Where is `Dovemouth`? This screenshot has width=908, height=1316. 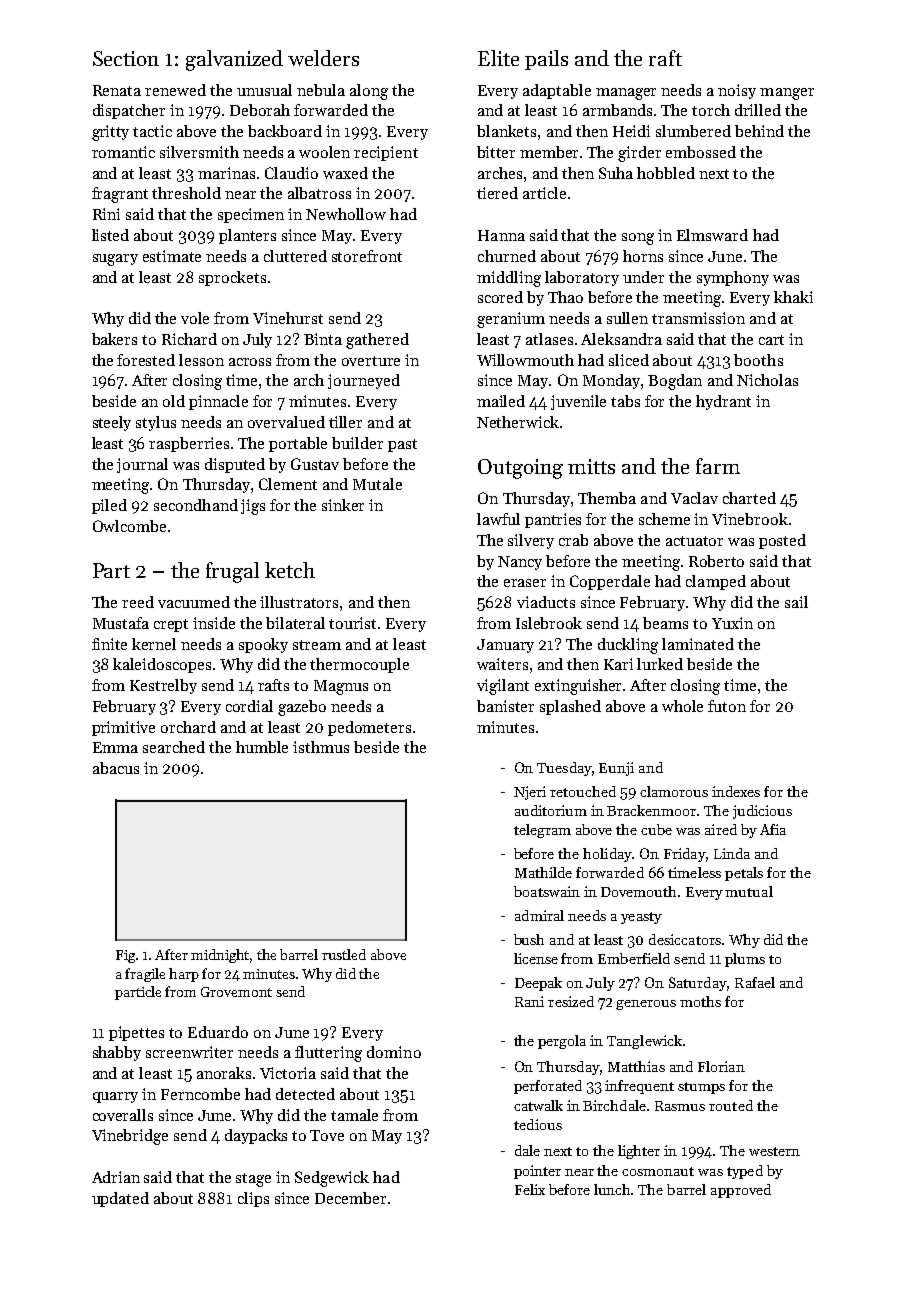
Dovemouth is located at coordinates (638, 891).
